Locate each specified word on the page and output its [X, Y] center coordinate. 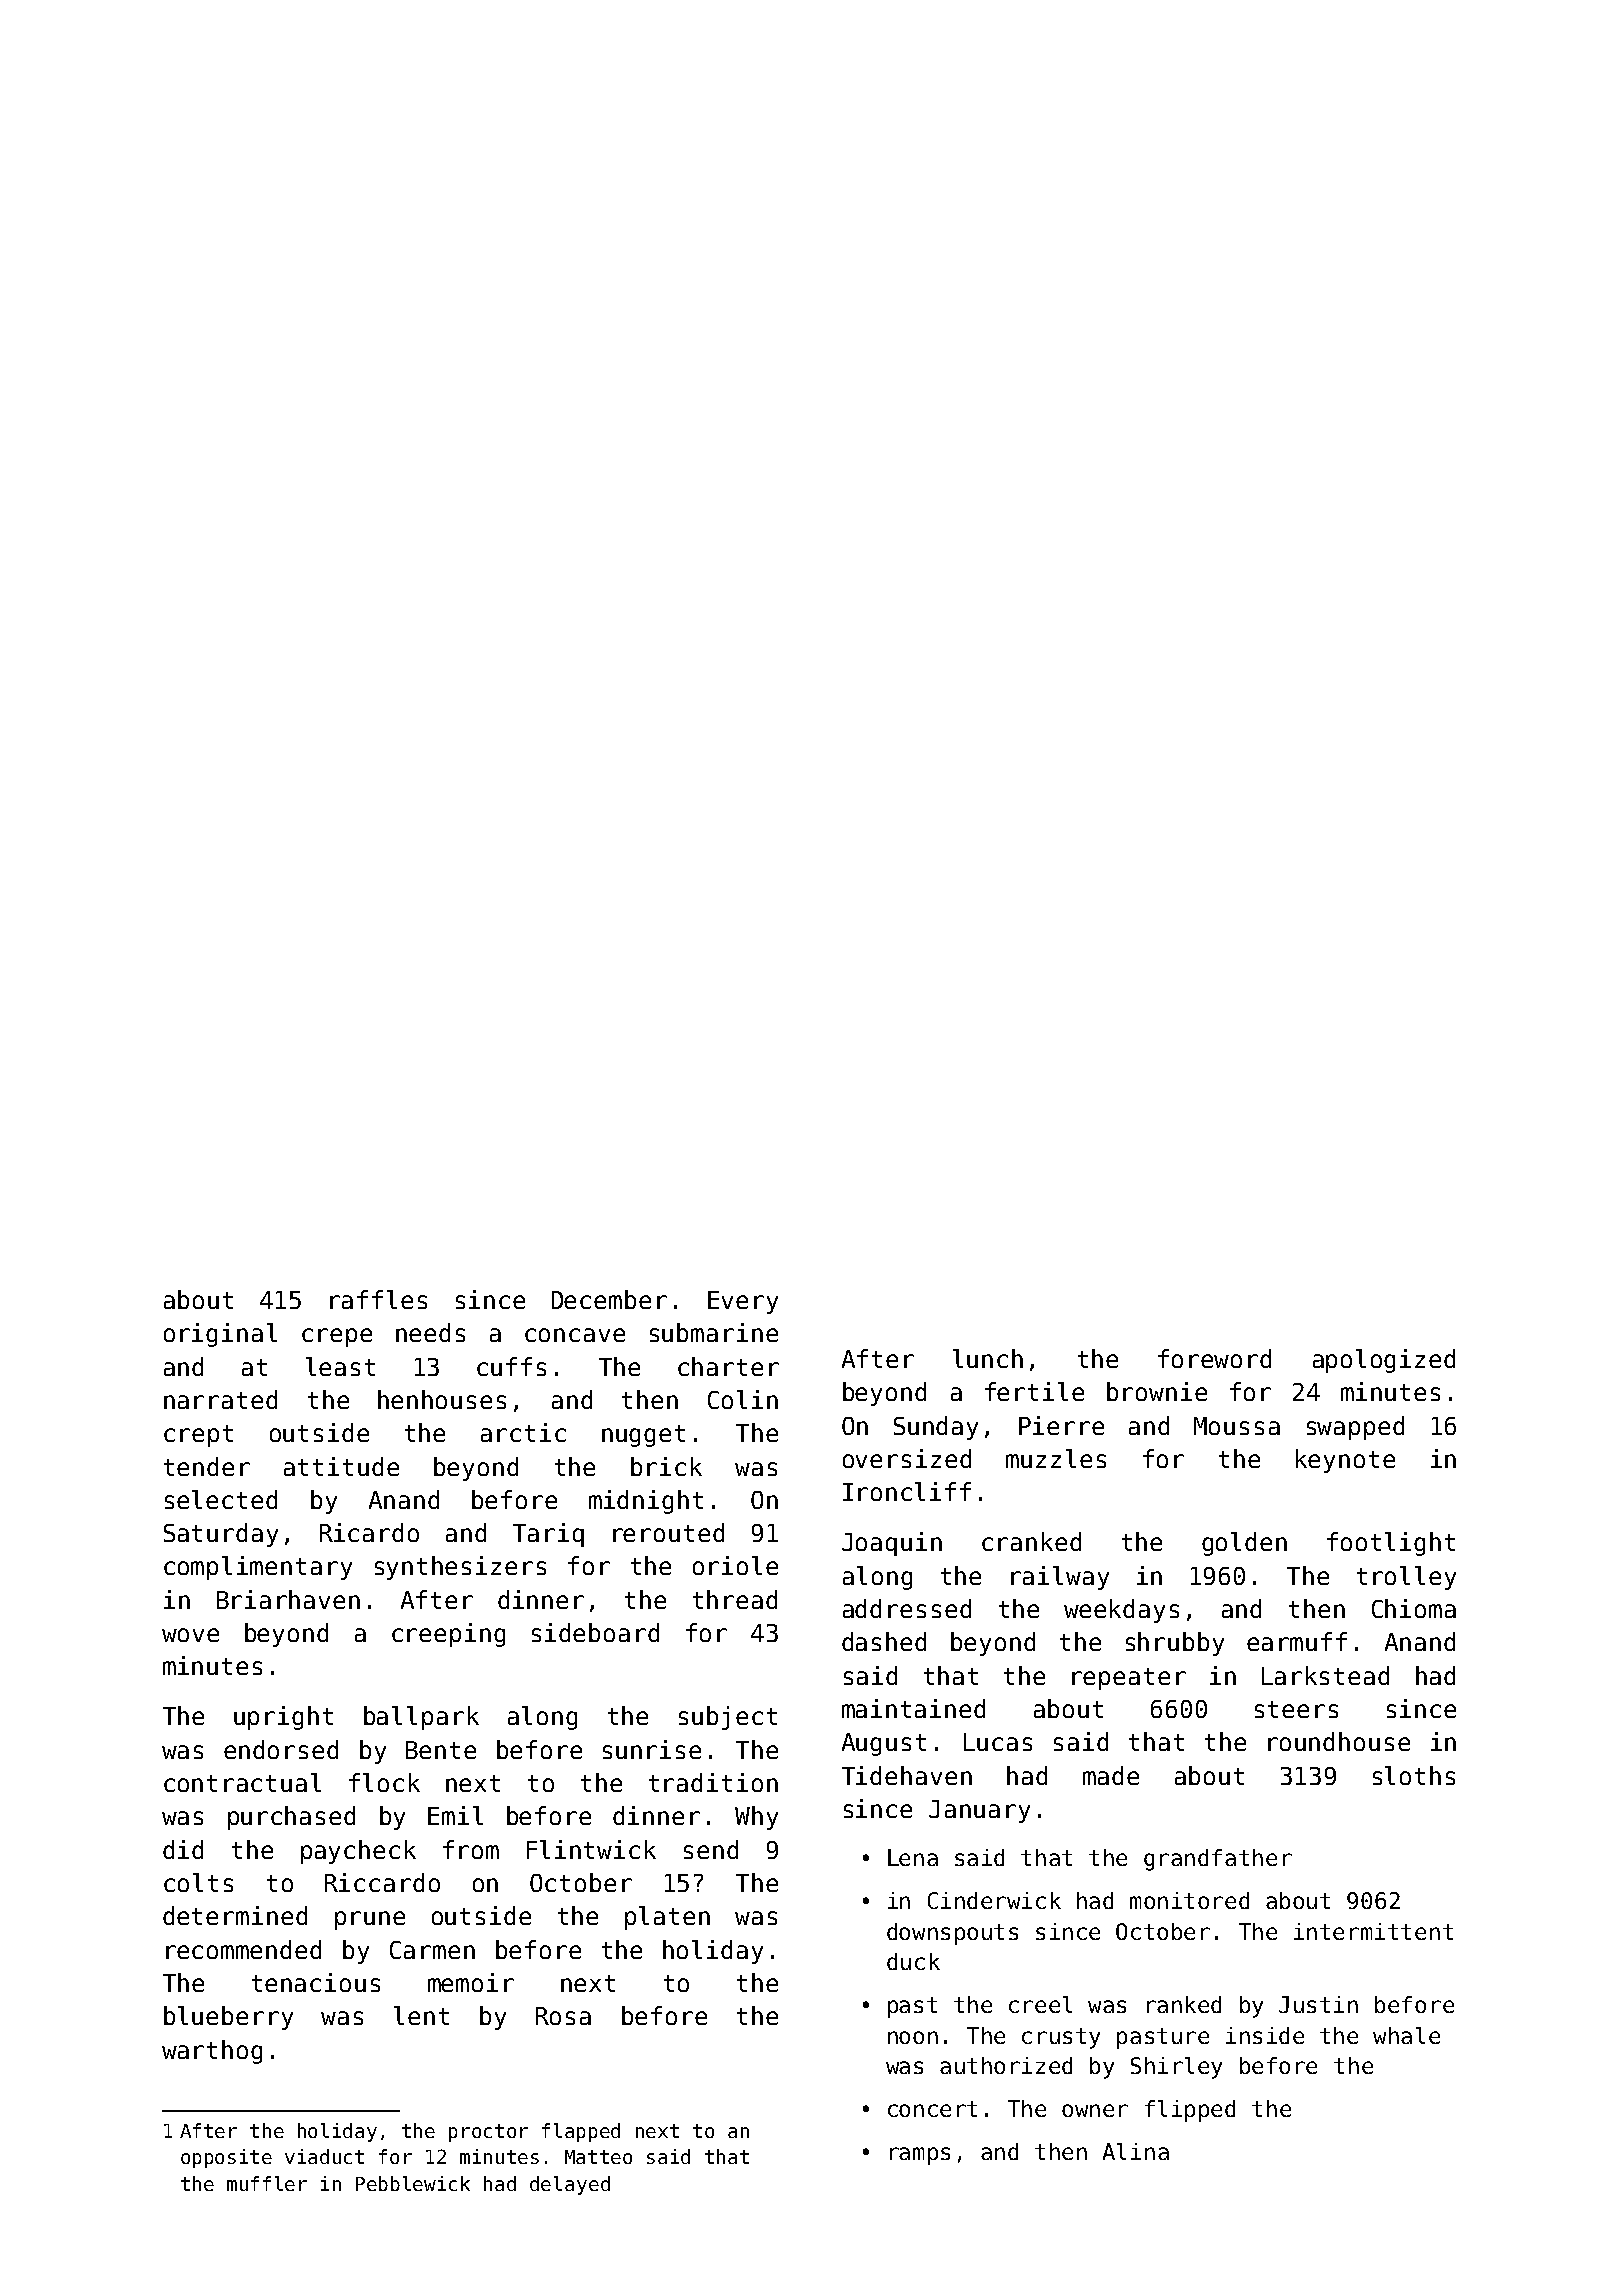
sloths [1414, 1775]
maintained [913, 1708]
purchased [291, 1818]
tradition [713, 1782]
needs [430, 1332]
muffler [267, 2183]
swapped [1355, 1428]
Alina [1136, 2151]
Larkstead [1325, 1675]
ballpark [421, 1718]
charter [728, 1366]
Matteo [598, 2157]
